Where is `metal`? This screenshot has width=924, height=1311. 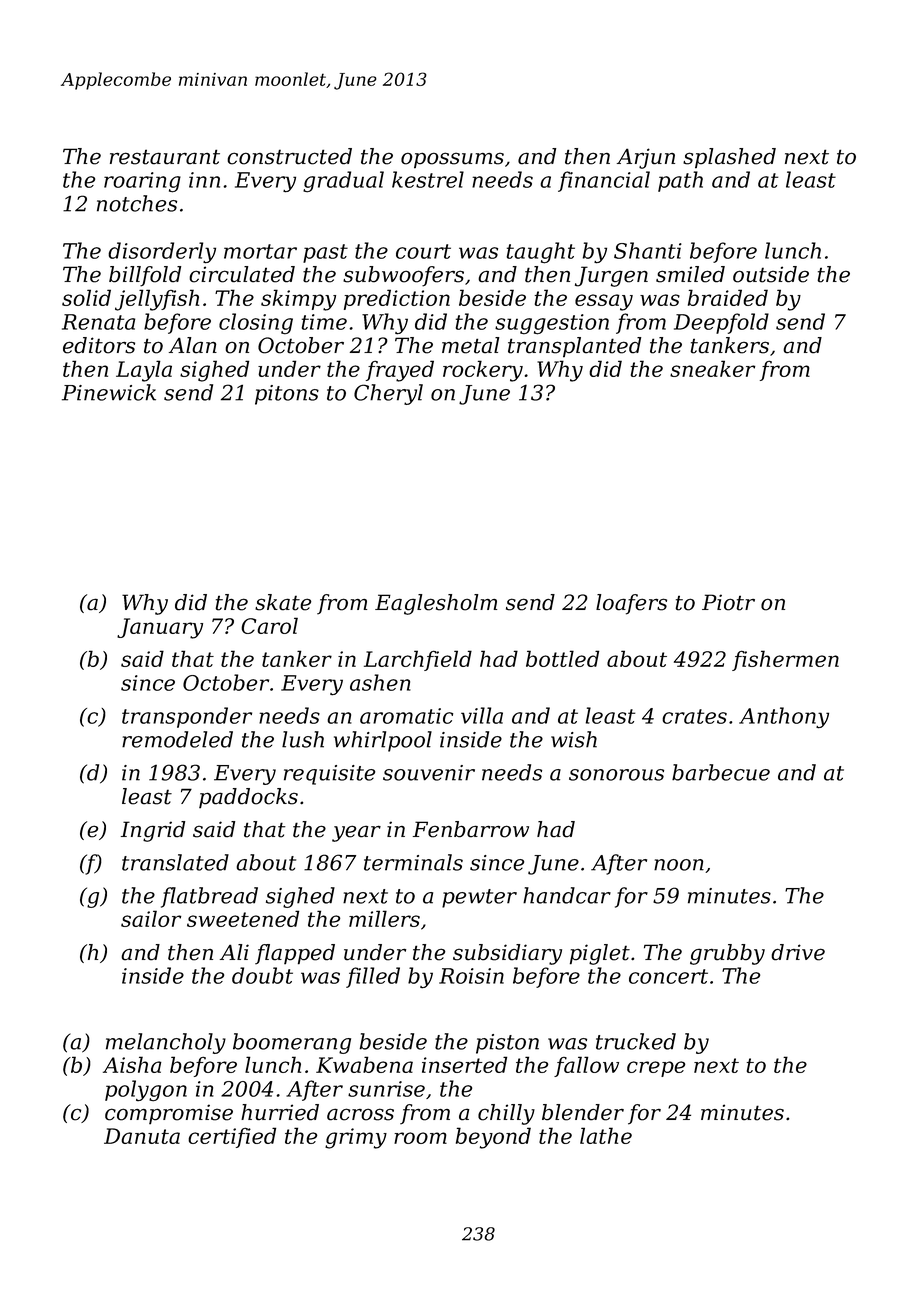 metal is located at coordinates (470, 345).
